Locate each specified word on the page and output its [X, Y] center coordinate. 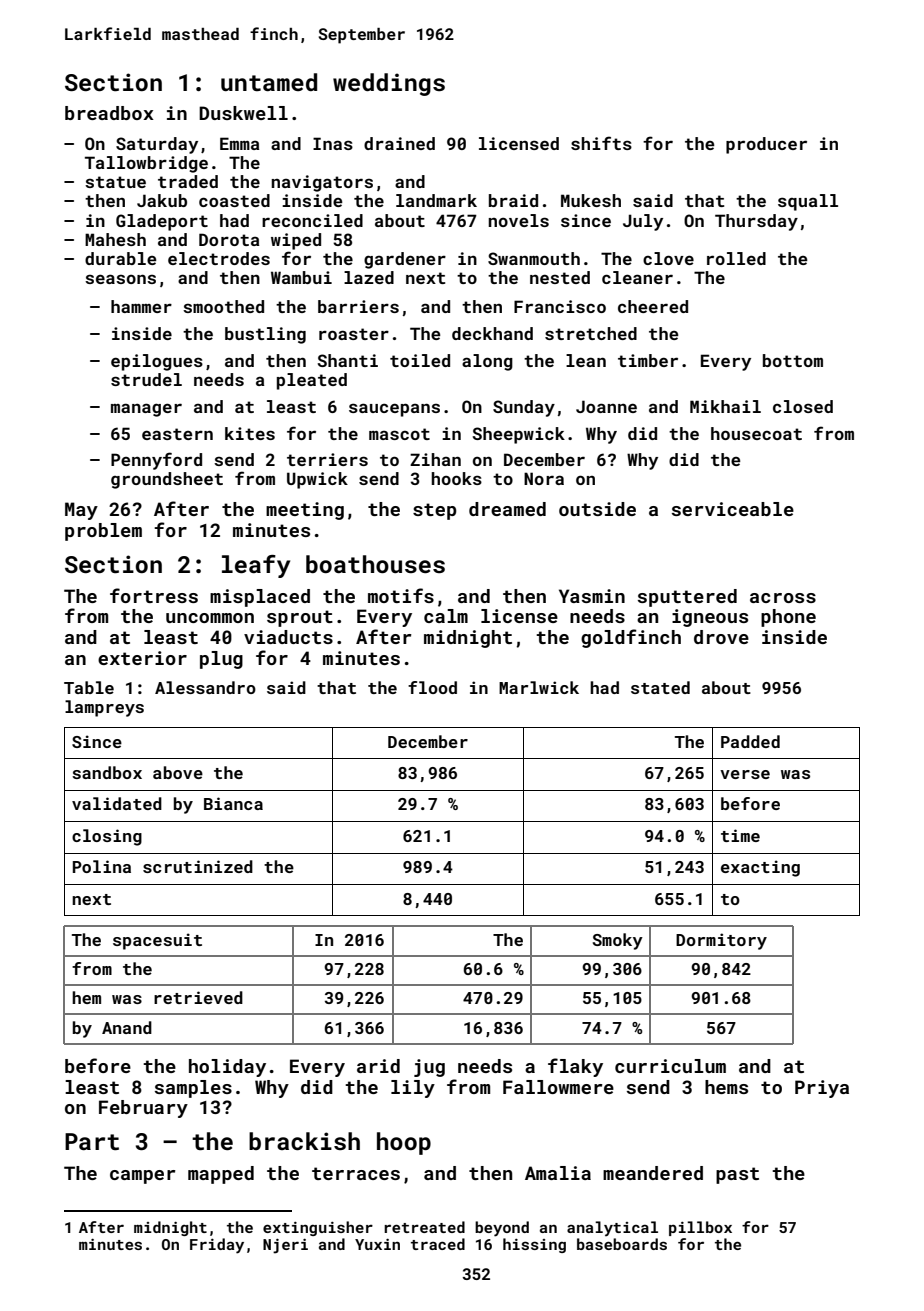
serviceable [733, 509]
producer [766, 145]
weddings [389, 84]
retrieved [198, 997]
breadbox [109, 113]
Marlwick [539, 687]
